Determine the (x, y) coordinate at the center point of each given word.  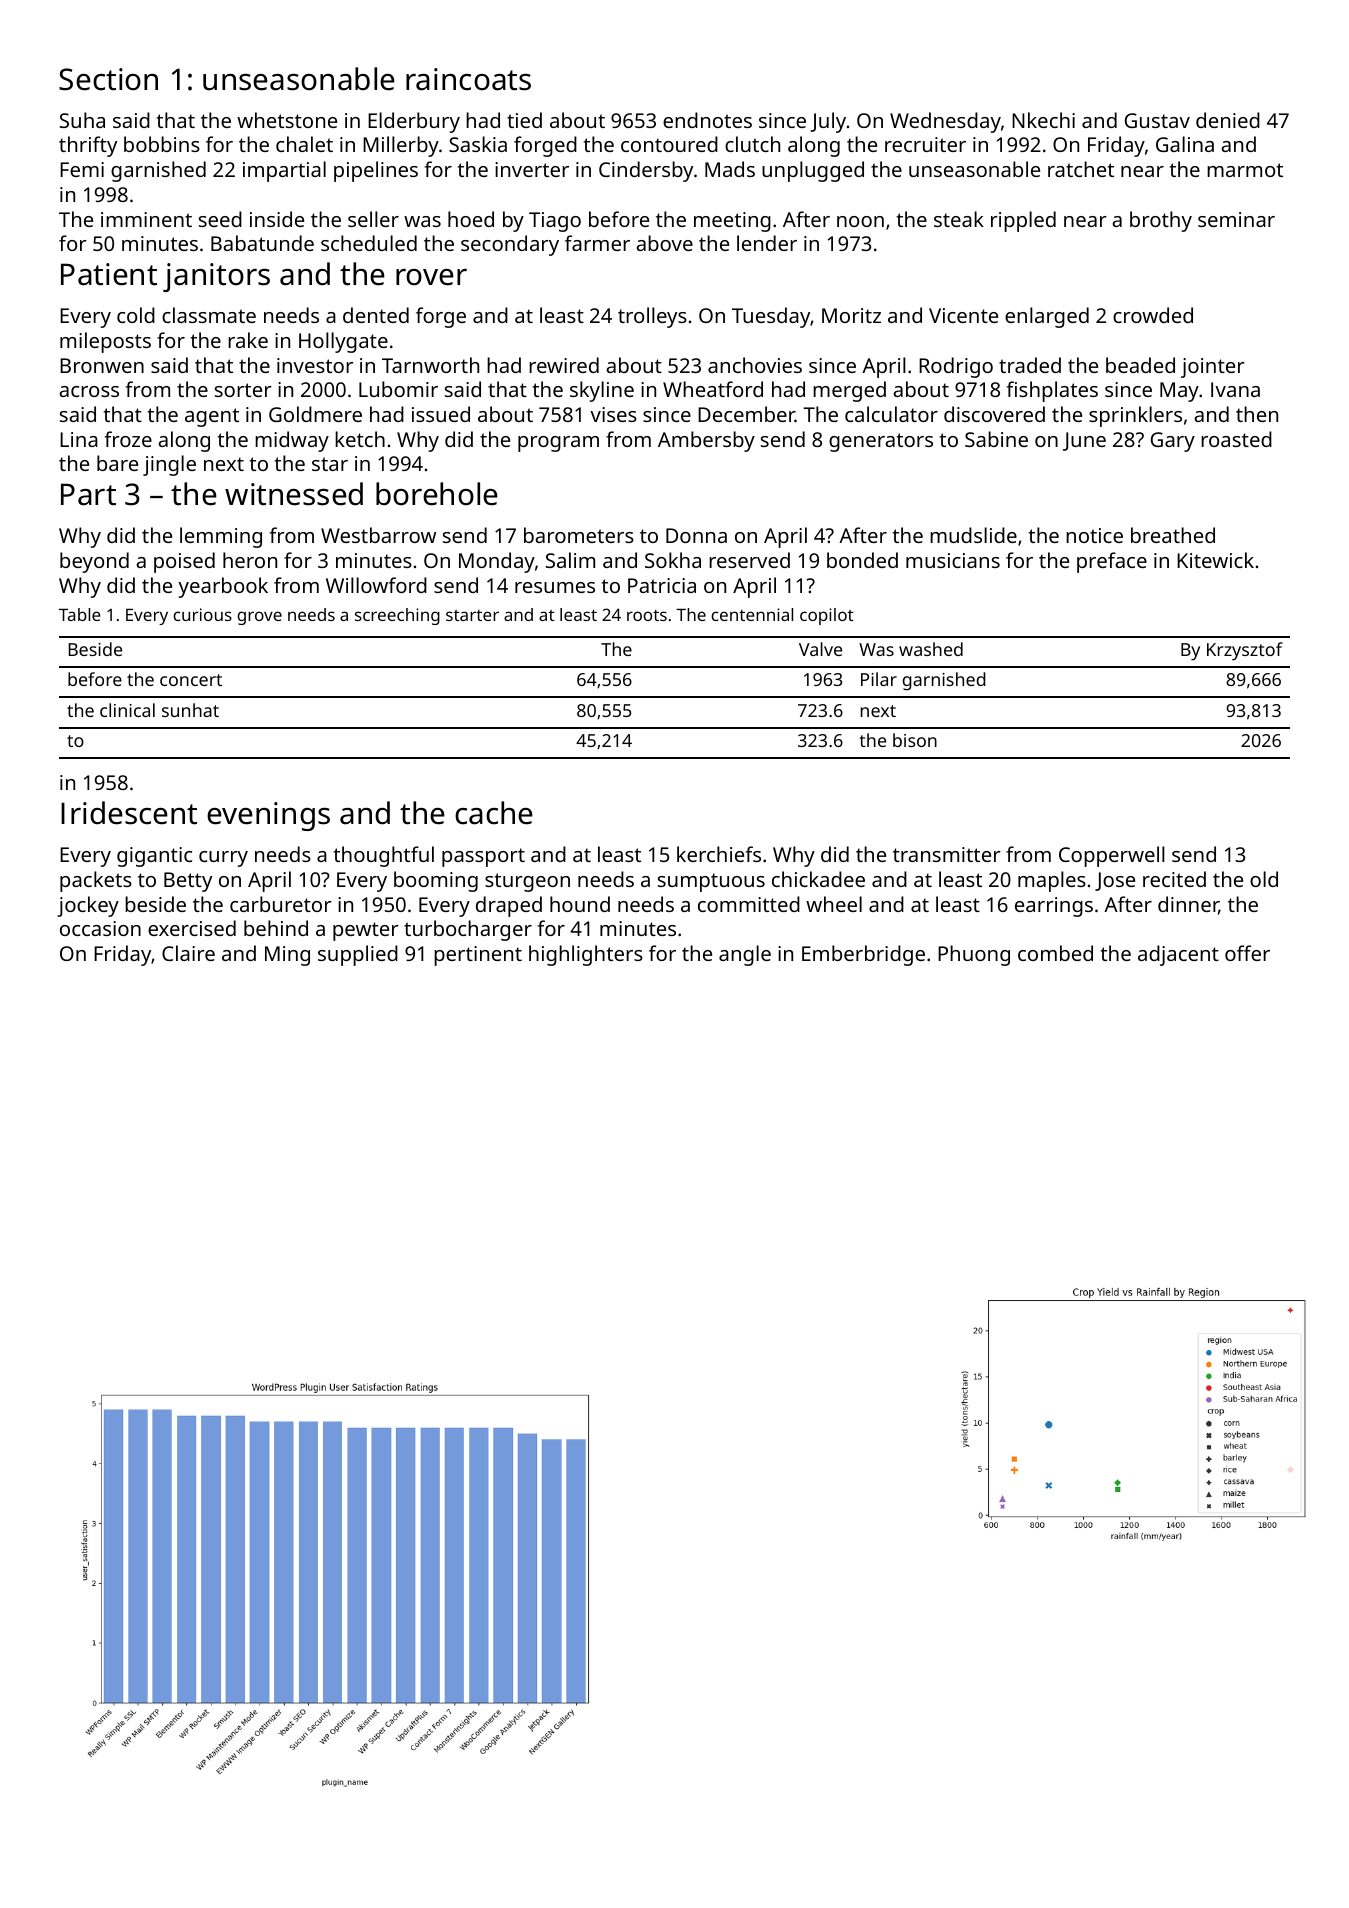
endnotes (707, 120)
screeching (397, 616)
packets (96, 881)
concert (191, 680)
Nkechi (1043, 120)
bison (915, 740)
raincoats (468, 79)
